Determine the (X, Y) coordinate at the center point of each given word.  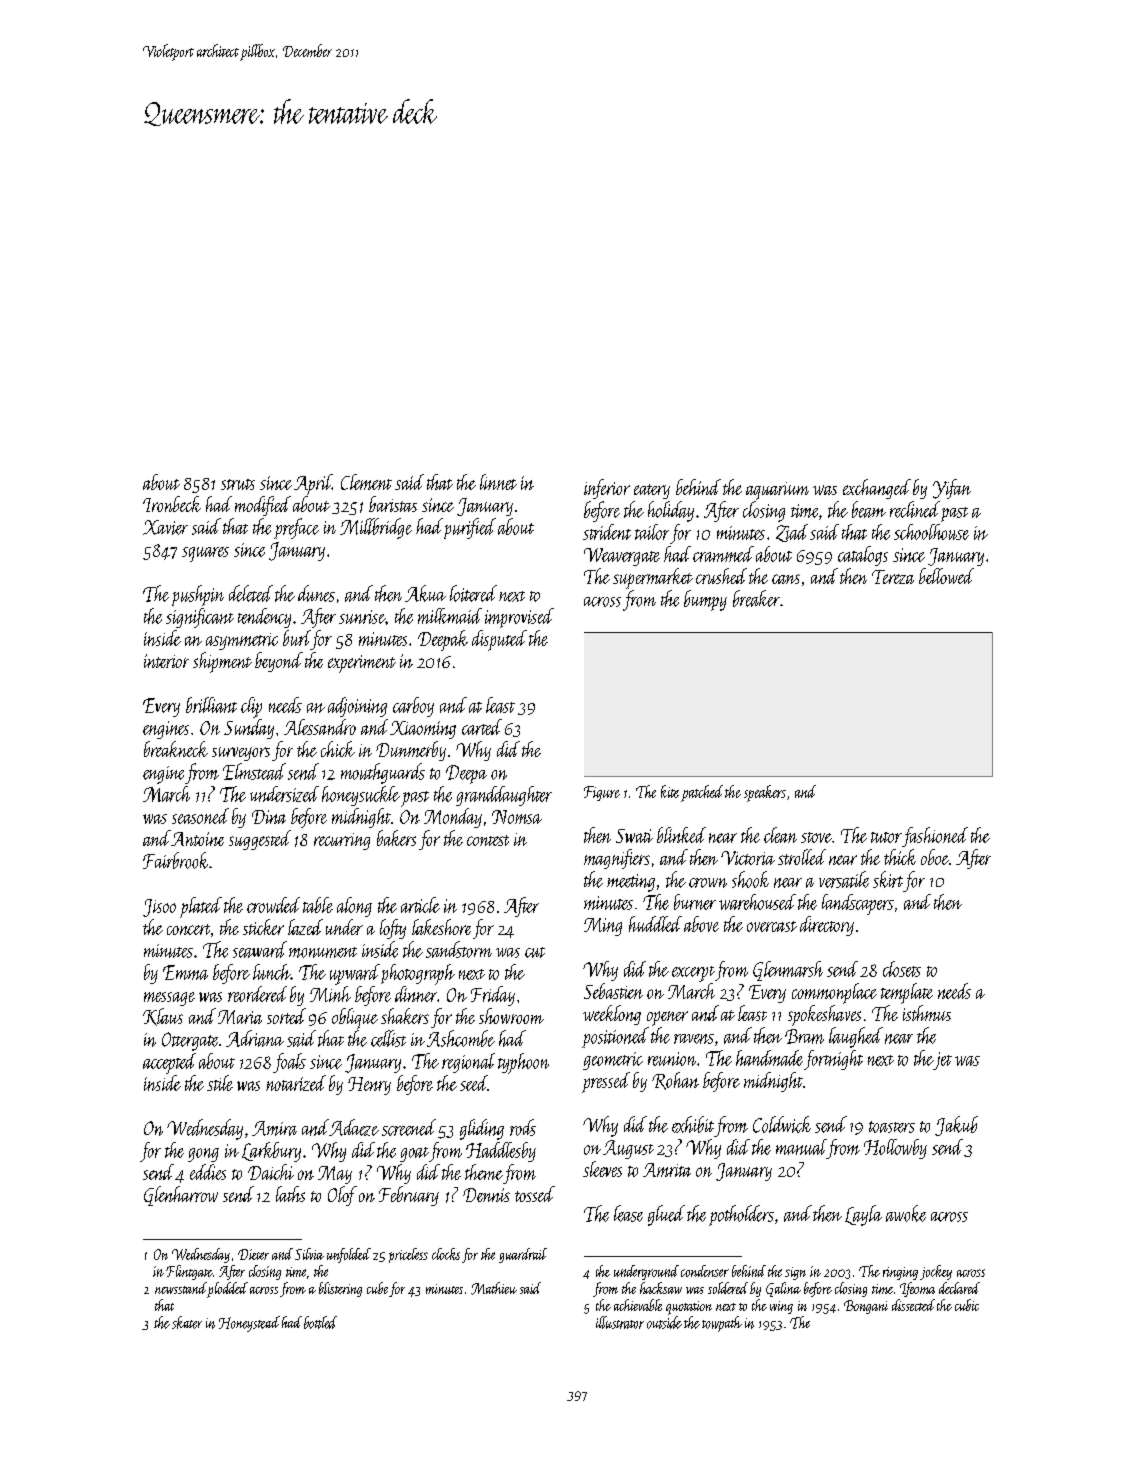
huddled (655, 924)
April (313, 484)
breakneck (176, 749)
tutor (886, 837)
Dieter (253, 1254)
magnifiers (617, 859)
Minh (330, 994)
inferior (607, 489)
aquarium (777, 491)
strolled (802, 857)
